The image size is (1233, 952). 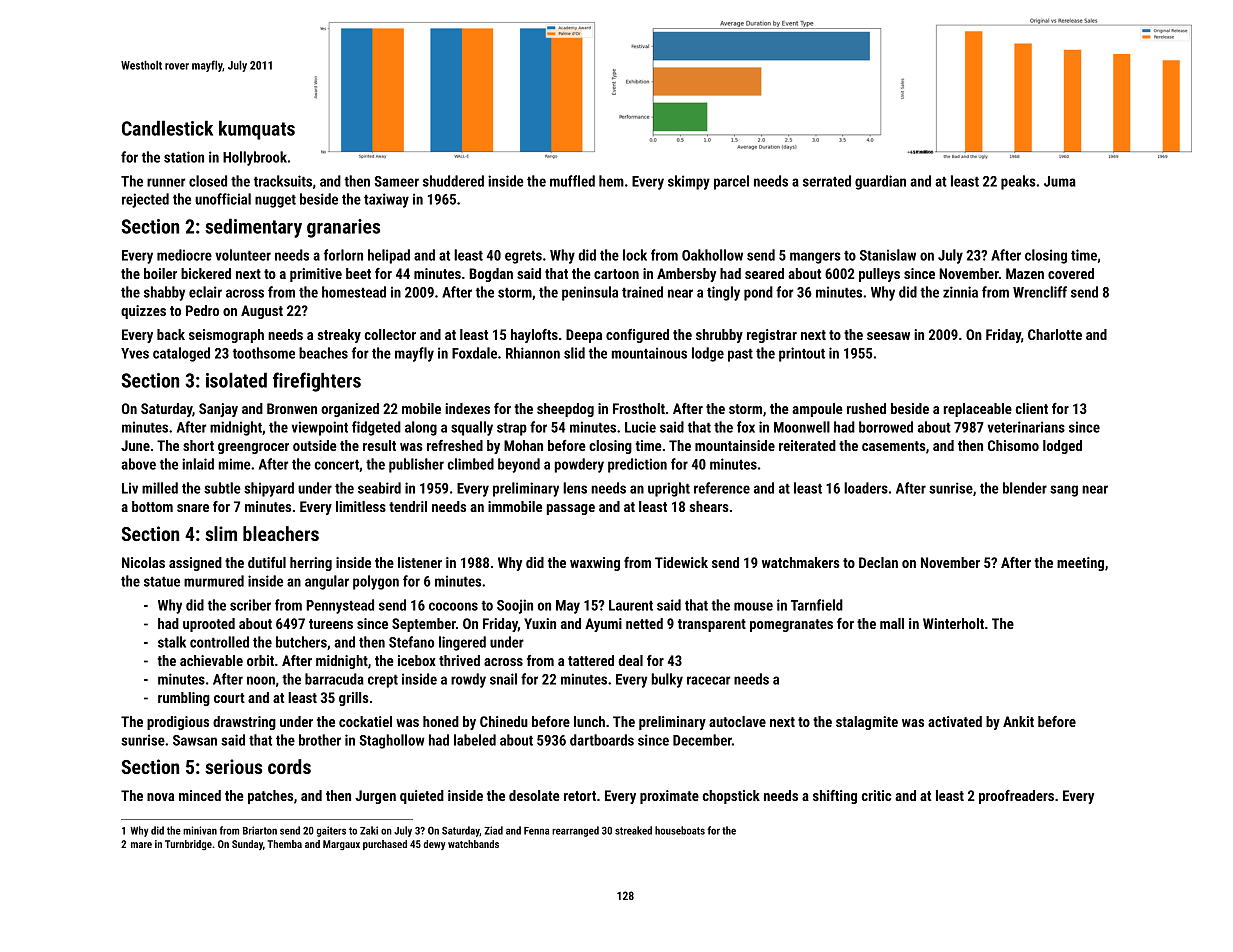 What do you see at coordinates (1060, 181) in the page?
I see `Juma` at bounding box center [1060, 181].
